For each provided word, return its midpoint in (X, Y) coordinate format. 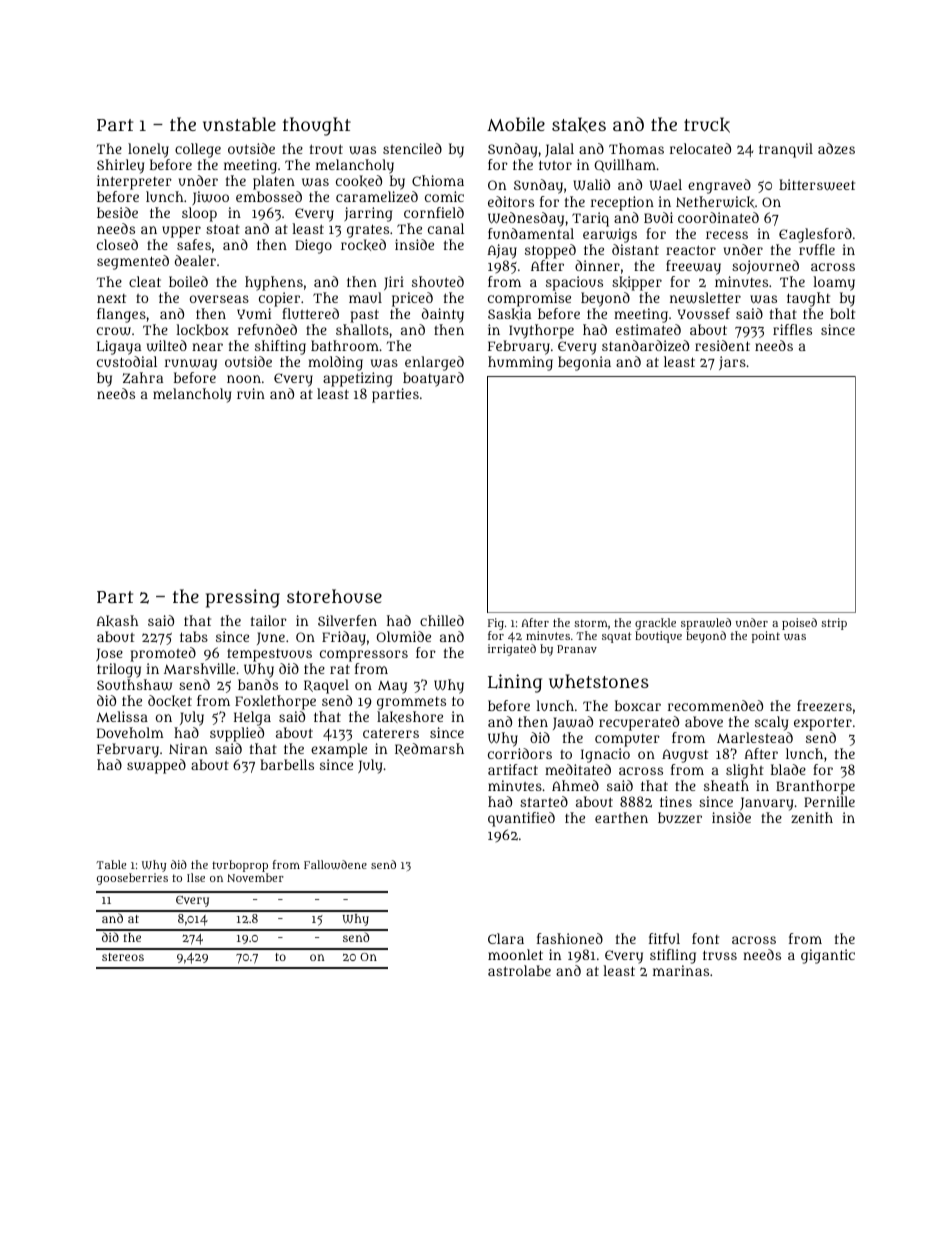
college (198, 150)
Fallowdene (335, 864)
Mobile (516, 124)
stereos (123, 957)
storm (591, 623)
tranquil (786, 150)
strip (834, 624)
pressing (243, 598)
